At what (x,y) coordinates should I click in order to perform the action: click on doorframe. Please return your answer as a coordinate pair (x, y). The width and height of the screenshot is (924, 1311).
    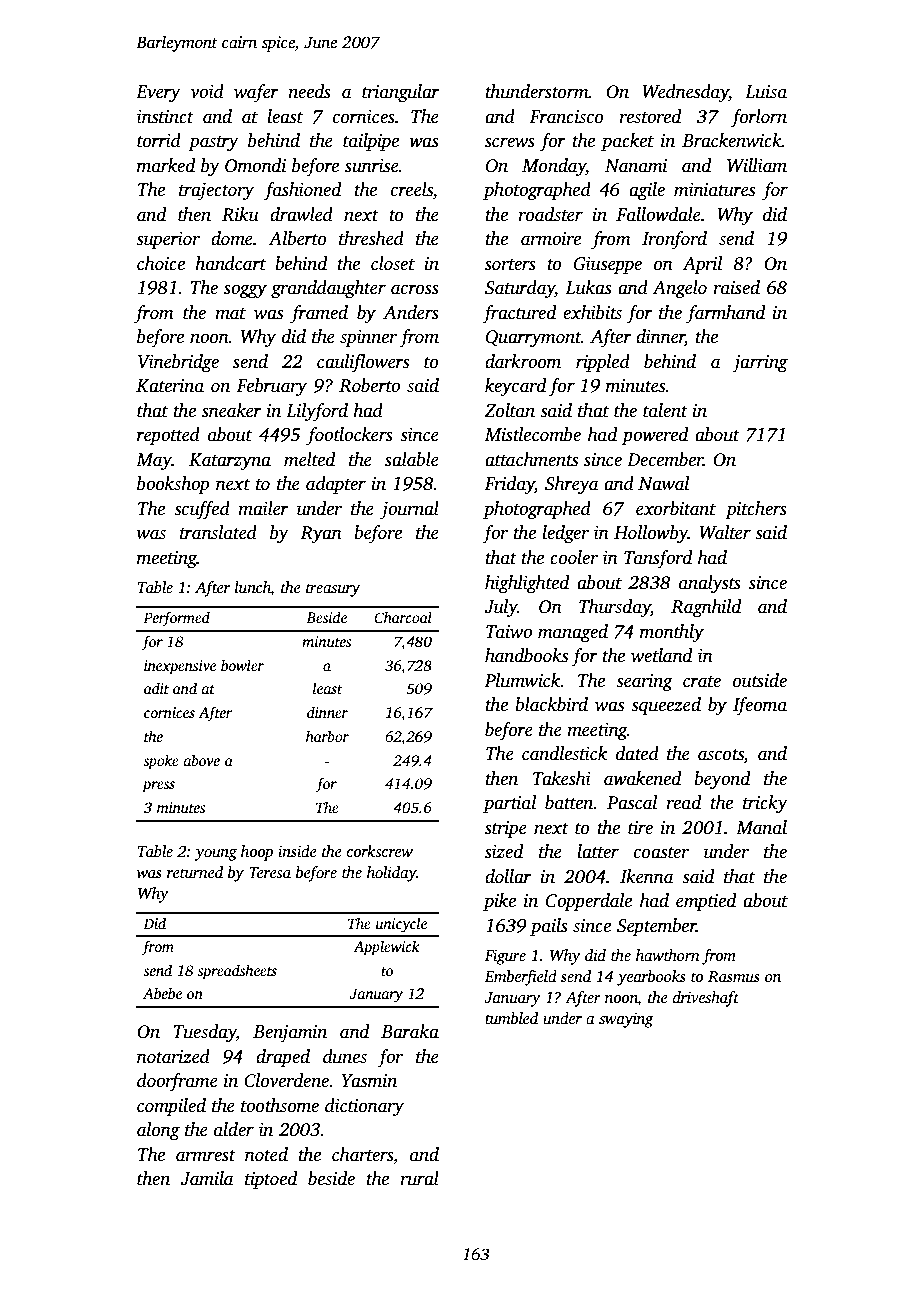
    Looking at the image, I should click on (177, 1082).
